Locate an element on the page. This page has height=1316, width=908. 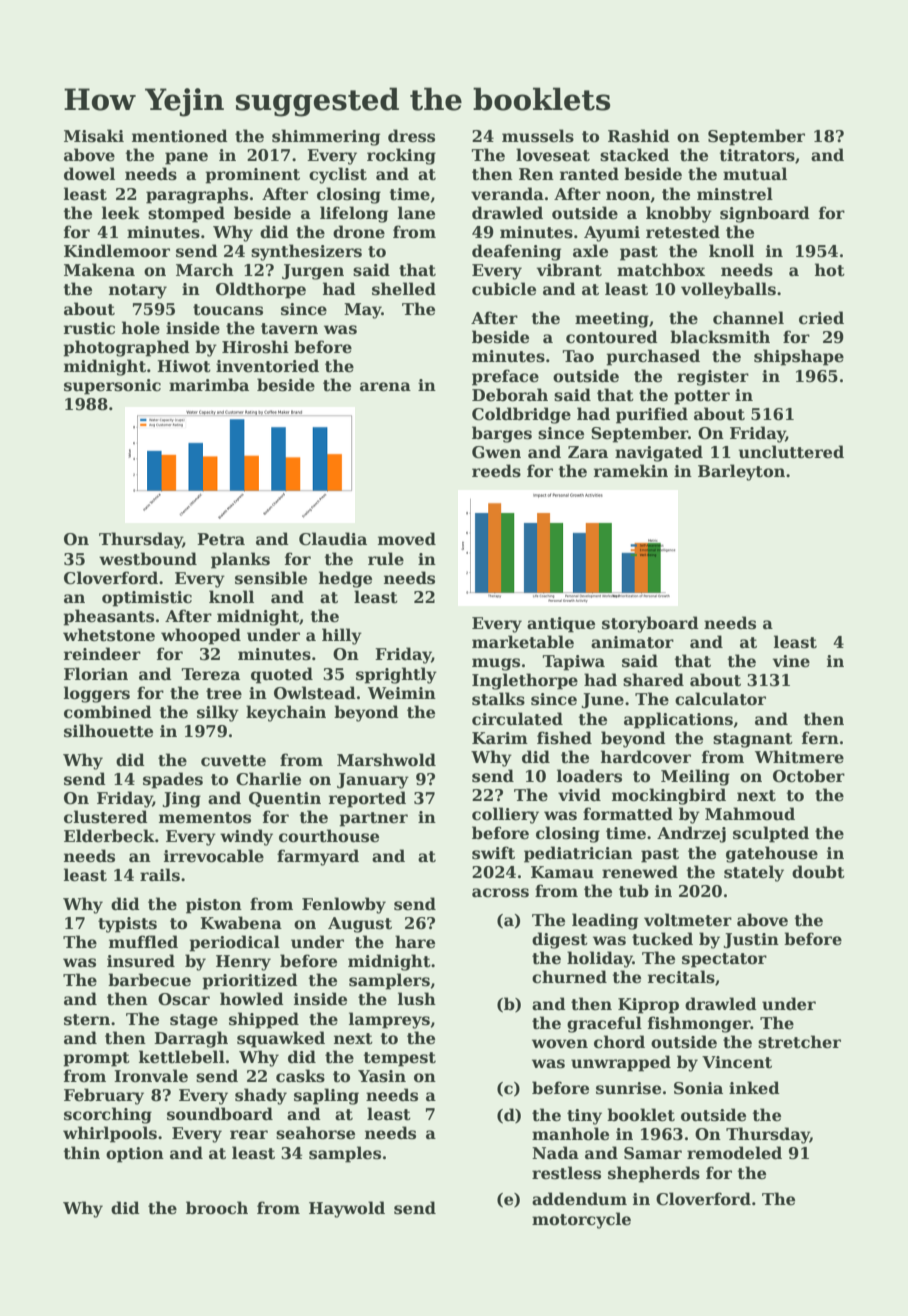
rustic is located at coordinates (89, 328).
